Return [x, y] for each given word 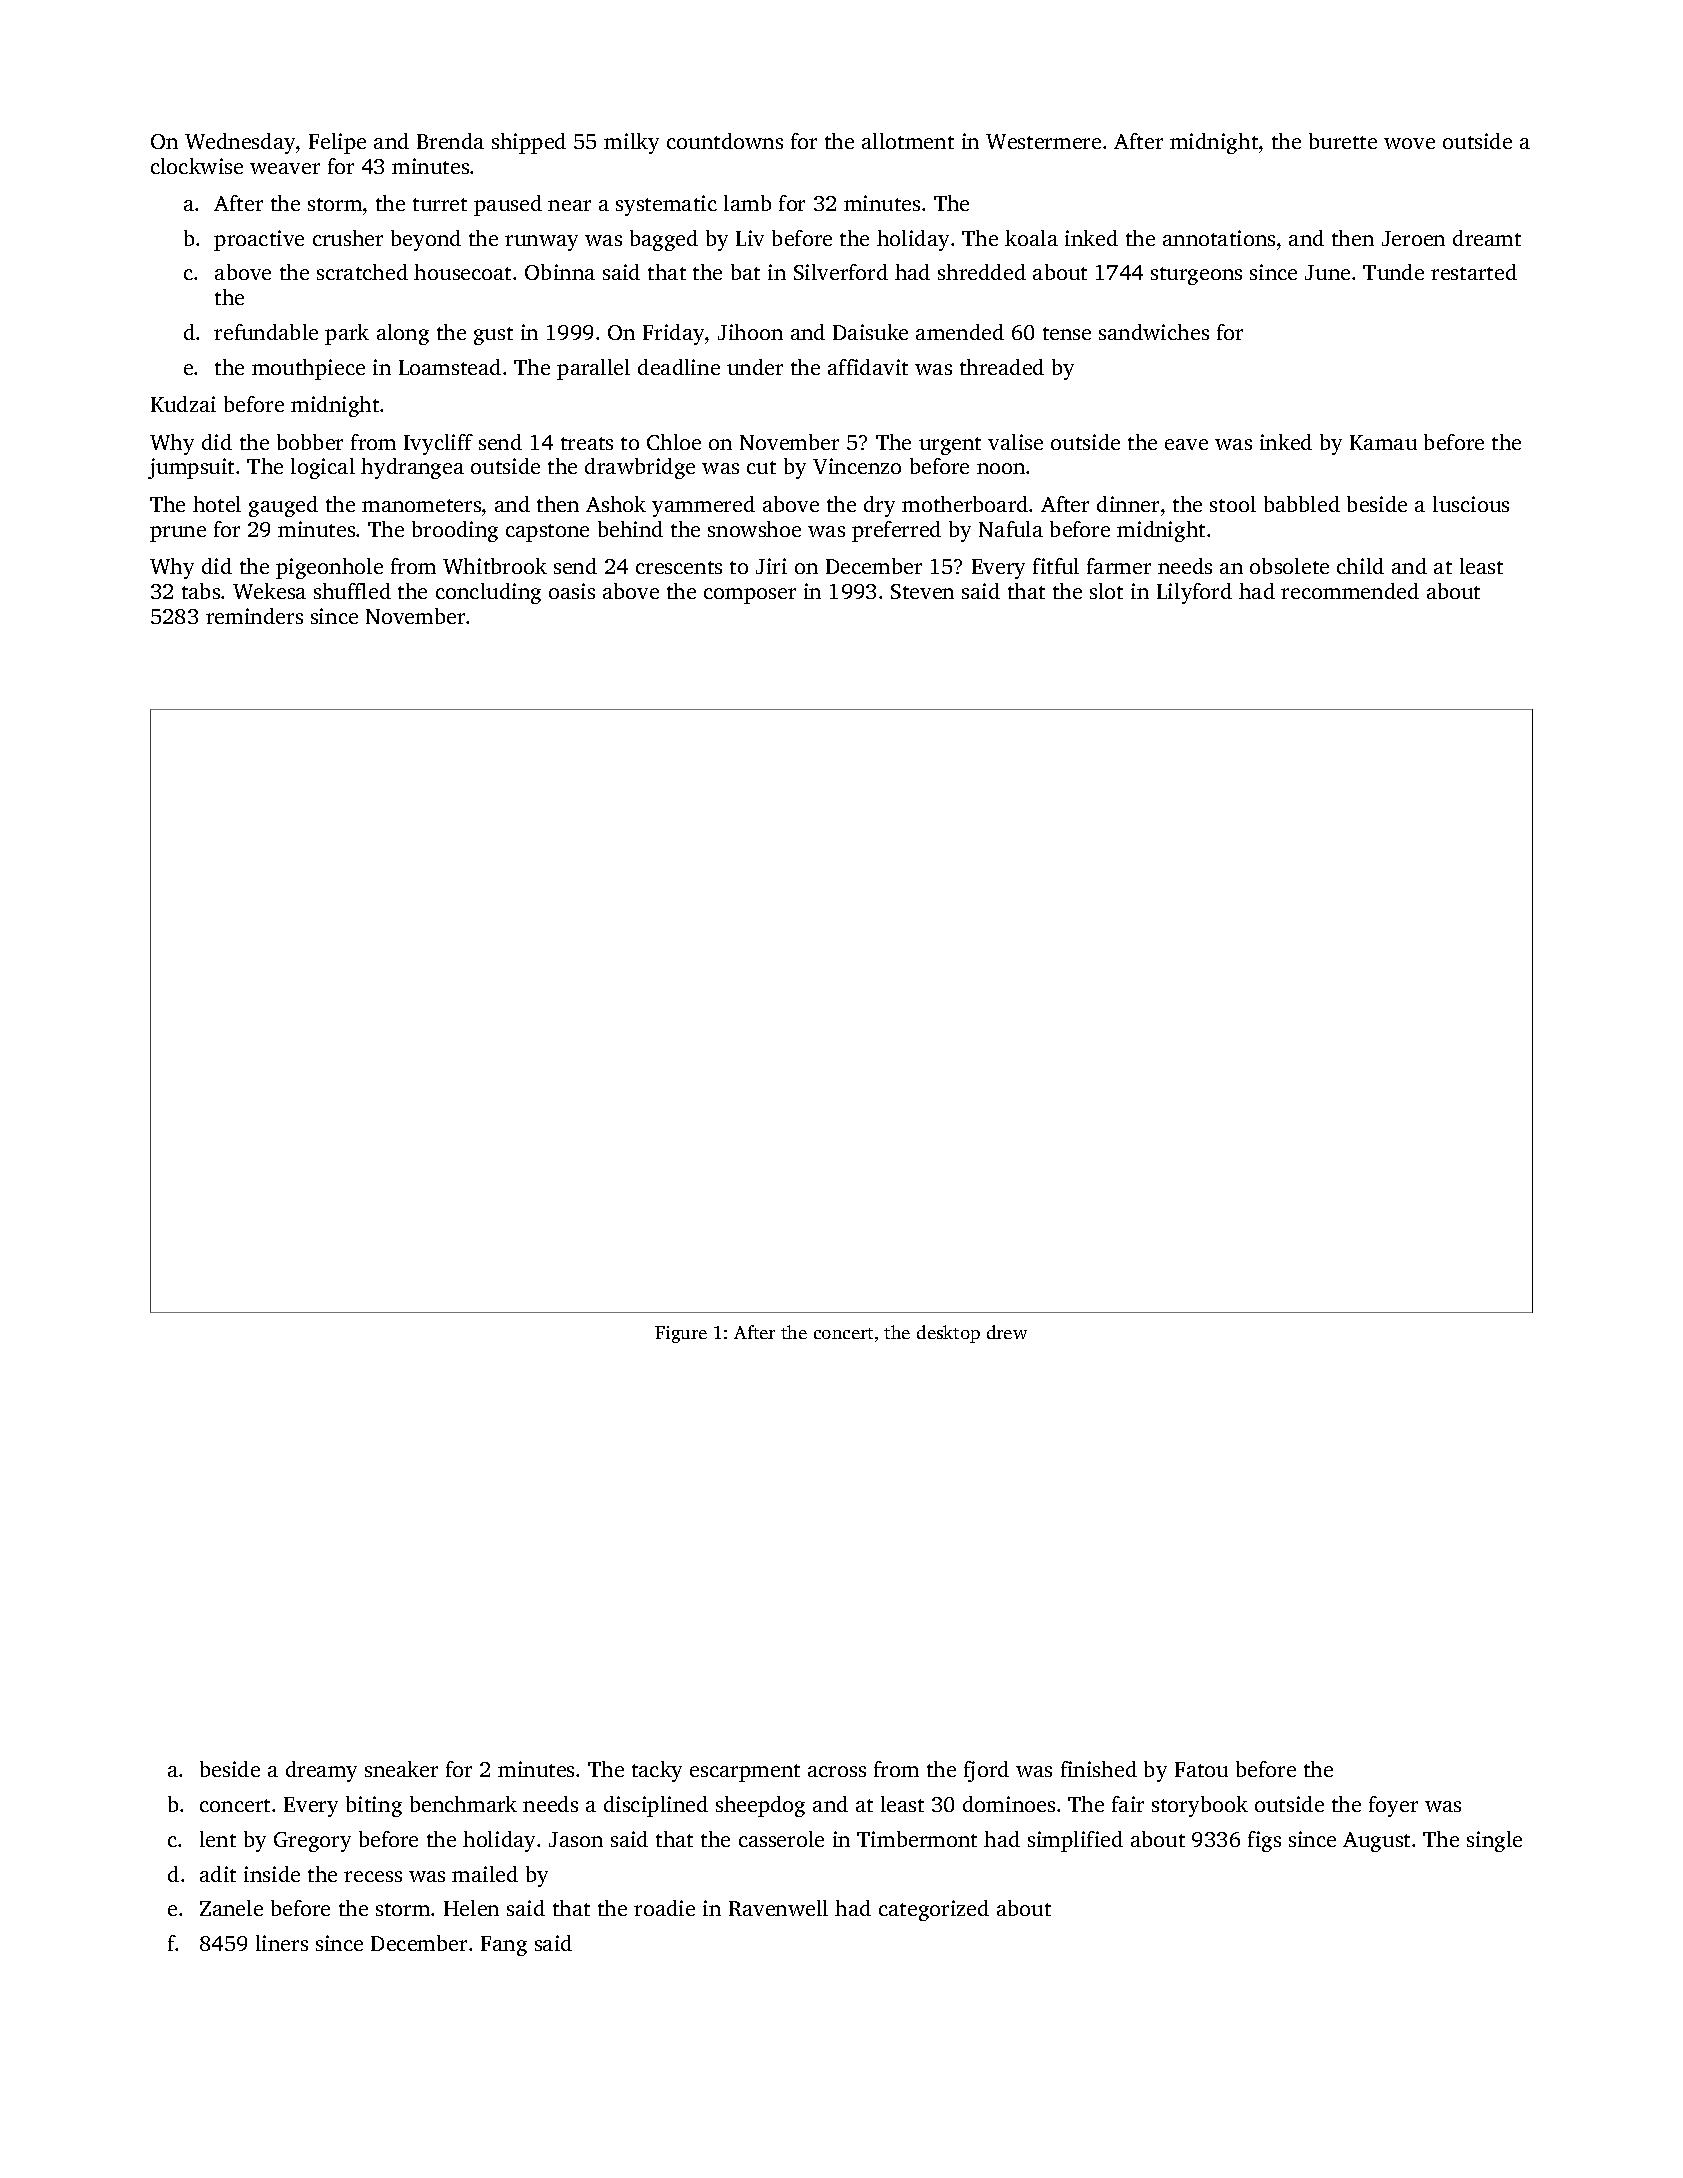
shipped [529, 143]
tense [1067, 333]
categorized [934, 1910]
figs [1264, 1841]
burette [1343, 141]
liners [282, 1943]
